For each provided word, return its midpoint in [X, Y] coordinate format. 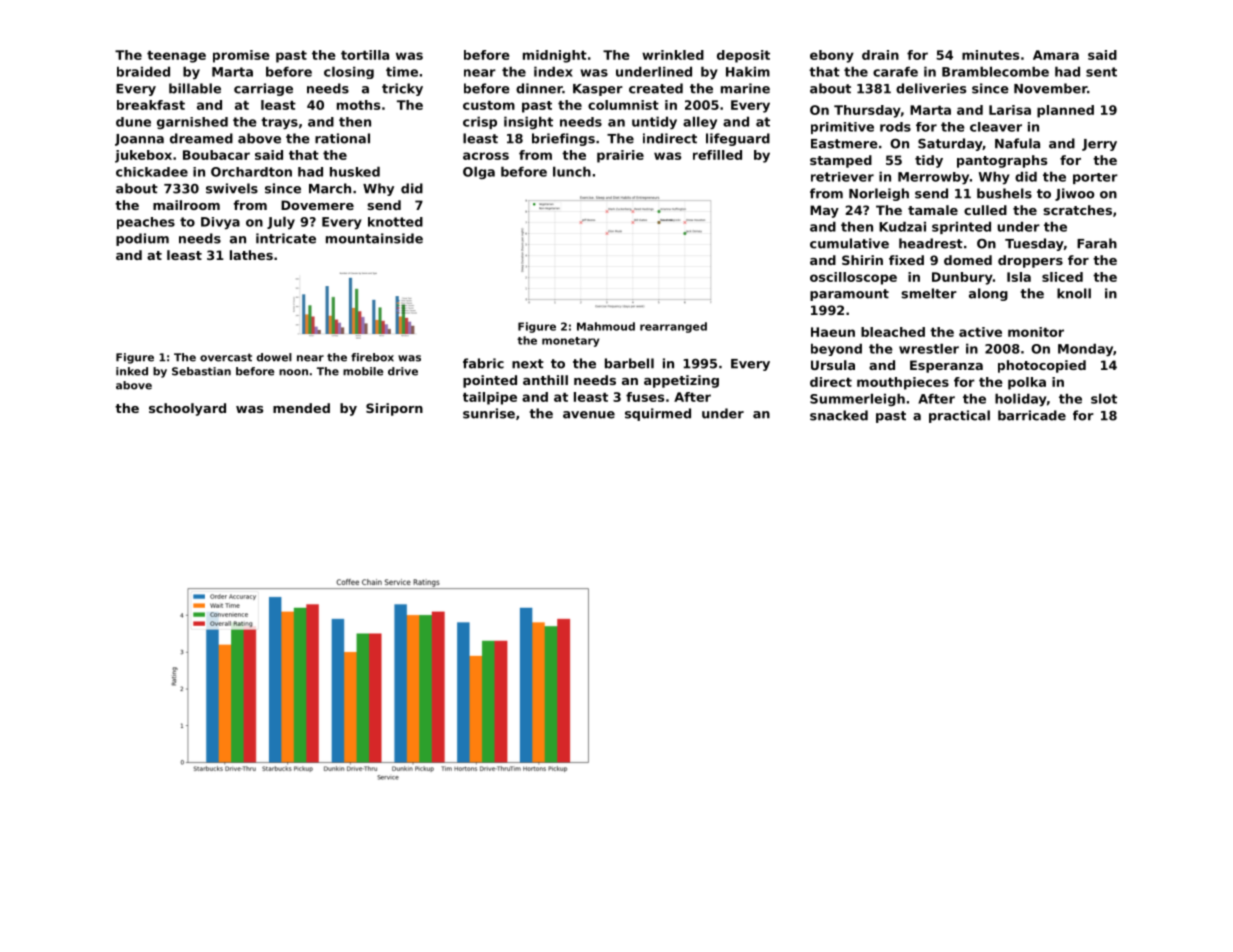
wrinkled [673, 55]
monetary [570, 342]
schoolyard [187, 409]
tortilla [365, 55]
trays [279, 123]
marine [745, 88]
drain [880, 55]
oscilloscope [853, 278]
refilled [717, 155]
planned [1065, 111]
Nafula [1017, 143]
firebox [372, 357]
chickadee [152, 172]
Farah [1097, 243]
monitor [1036, 332]
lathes [251, 255]
